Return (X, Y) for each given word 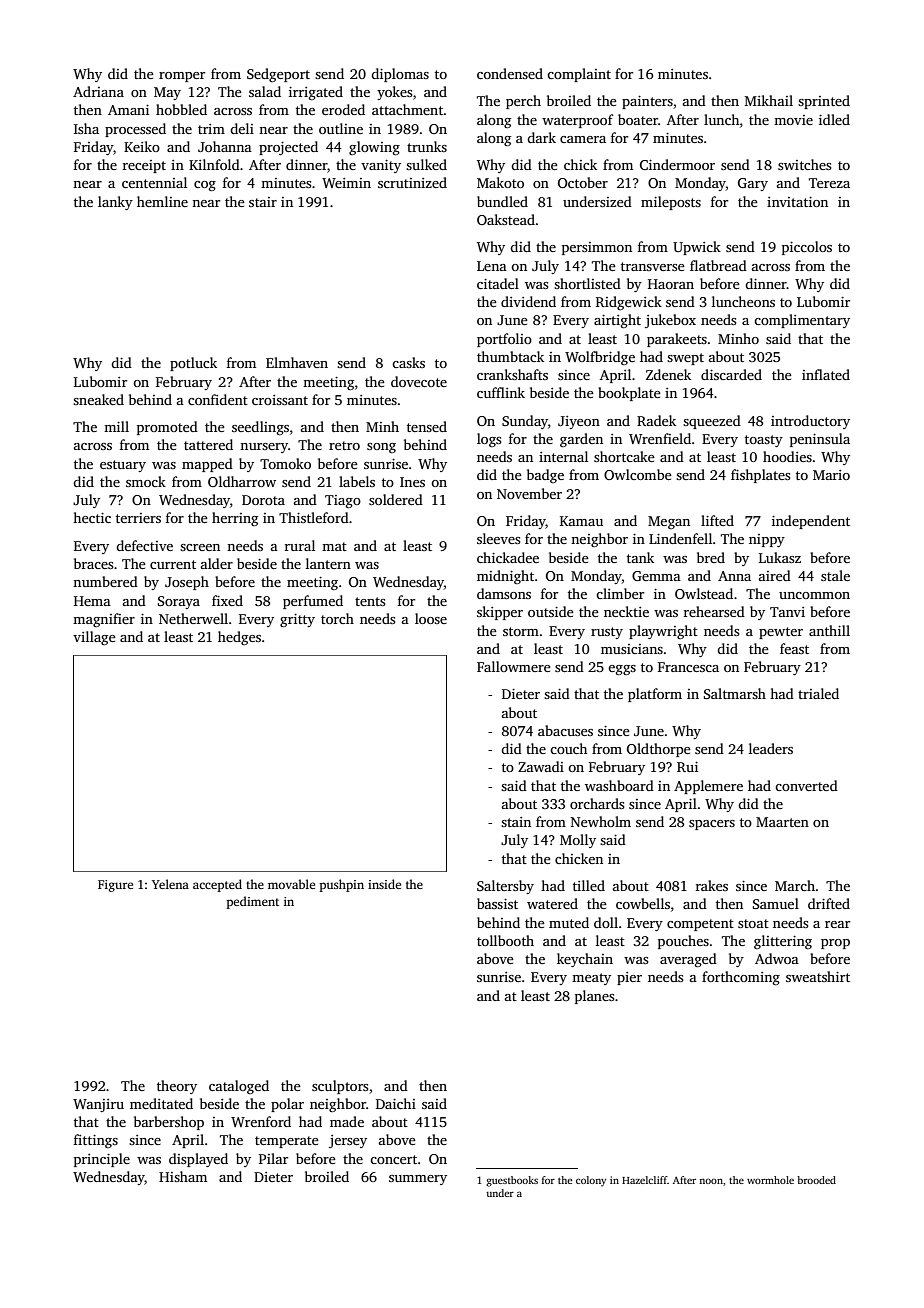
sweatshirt (818, 976)
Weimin (346, 183)
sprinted (824, 102)
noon (711, 1181)
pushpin (341, 885)
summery (418, 1180)
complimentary (802, 321)
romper (182, 77)
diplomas (400, 75)
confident (218, 399)
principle (102, 1160)
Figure (115, 886)
